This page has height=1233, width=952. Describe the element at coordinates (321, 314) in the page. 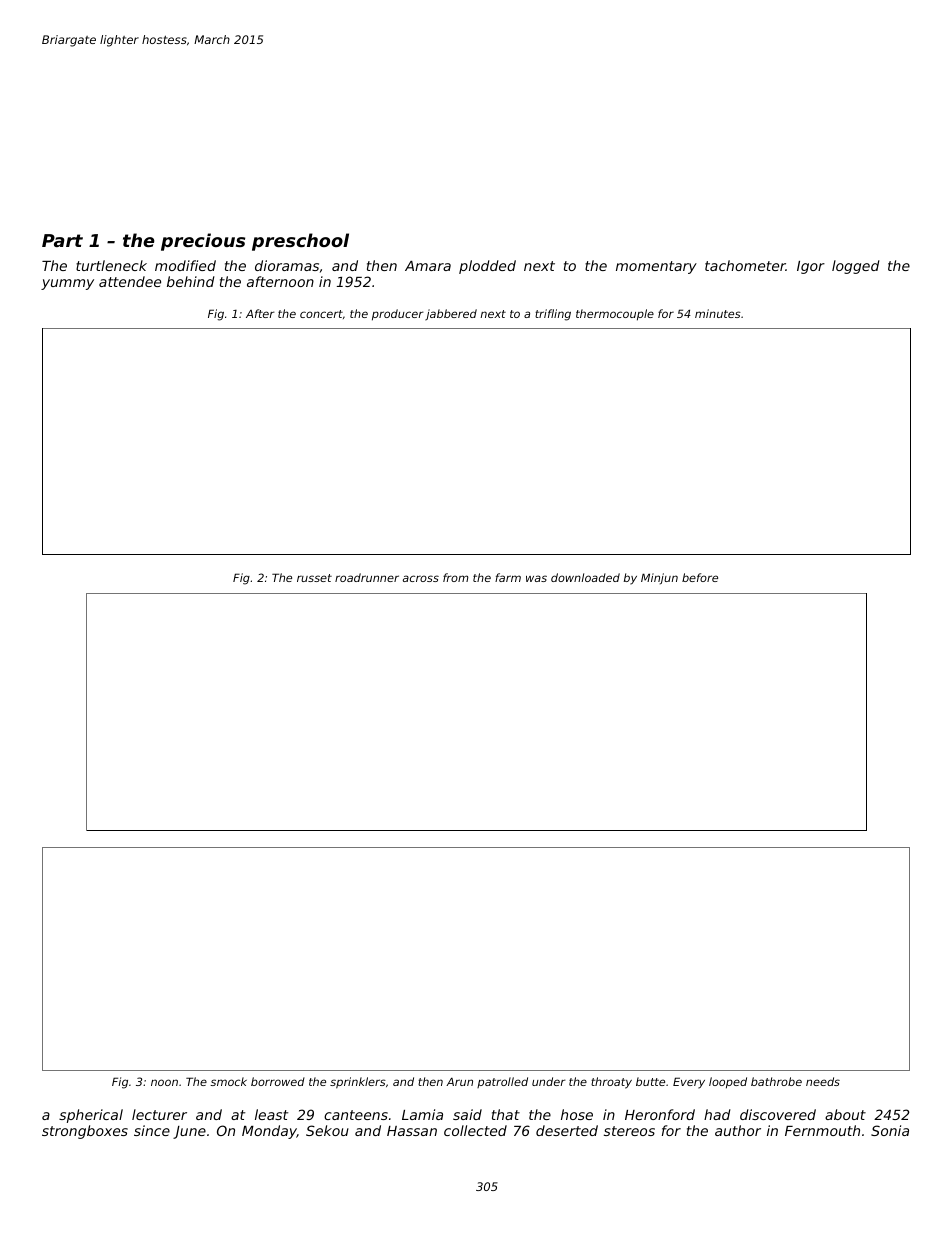

I see `concert` at that location.
